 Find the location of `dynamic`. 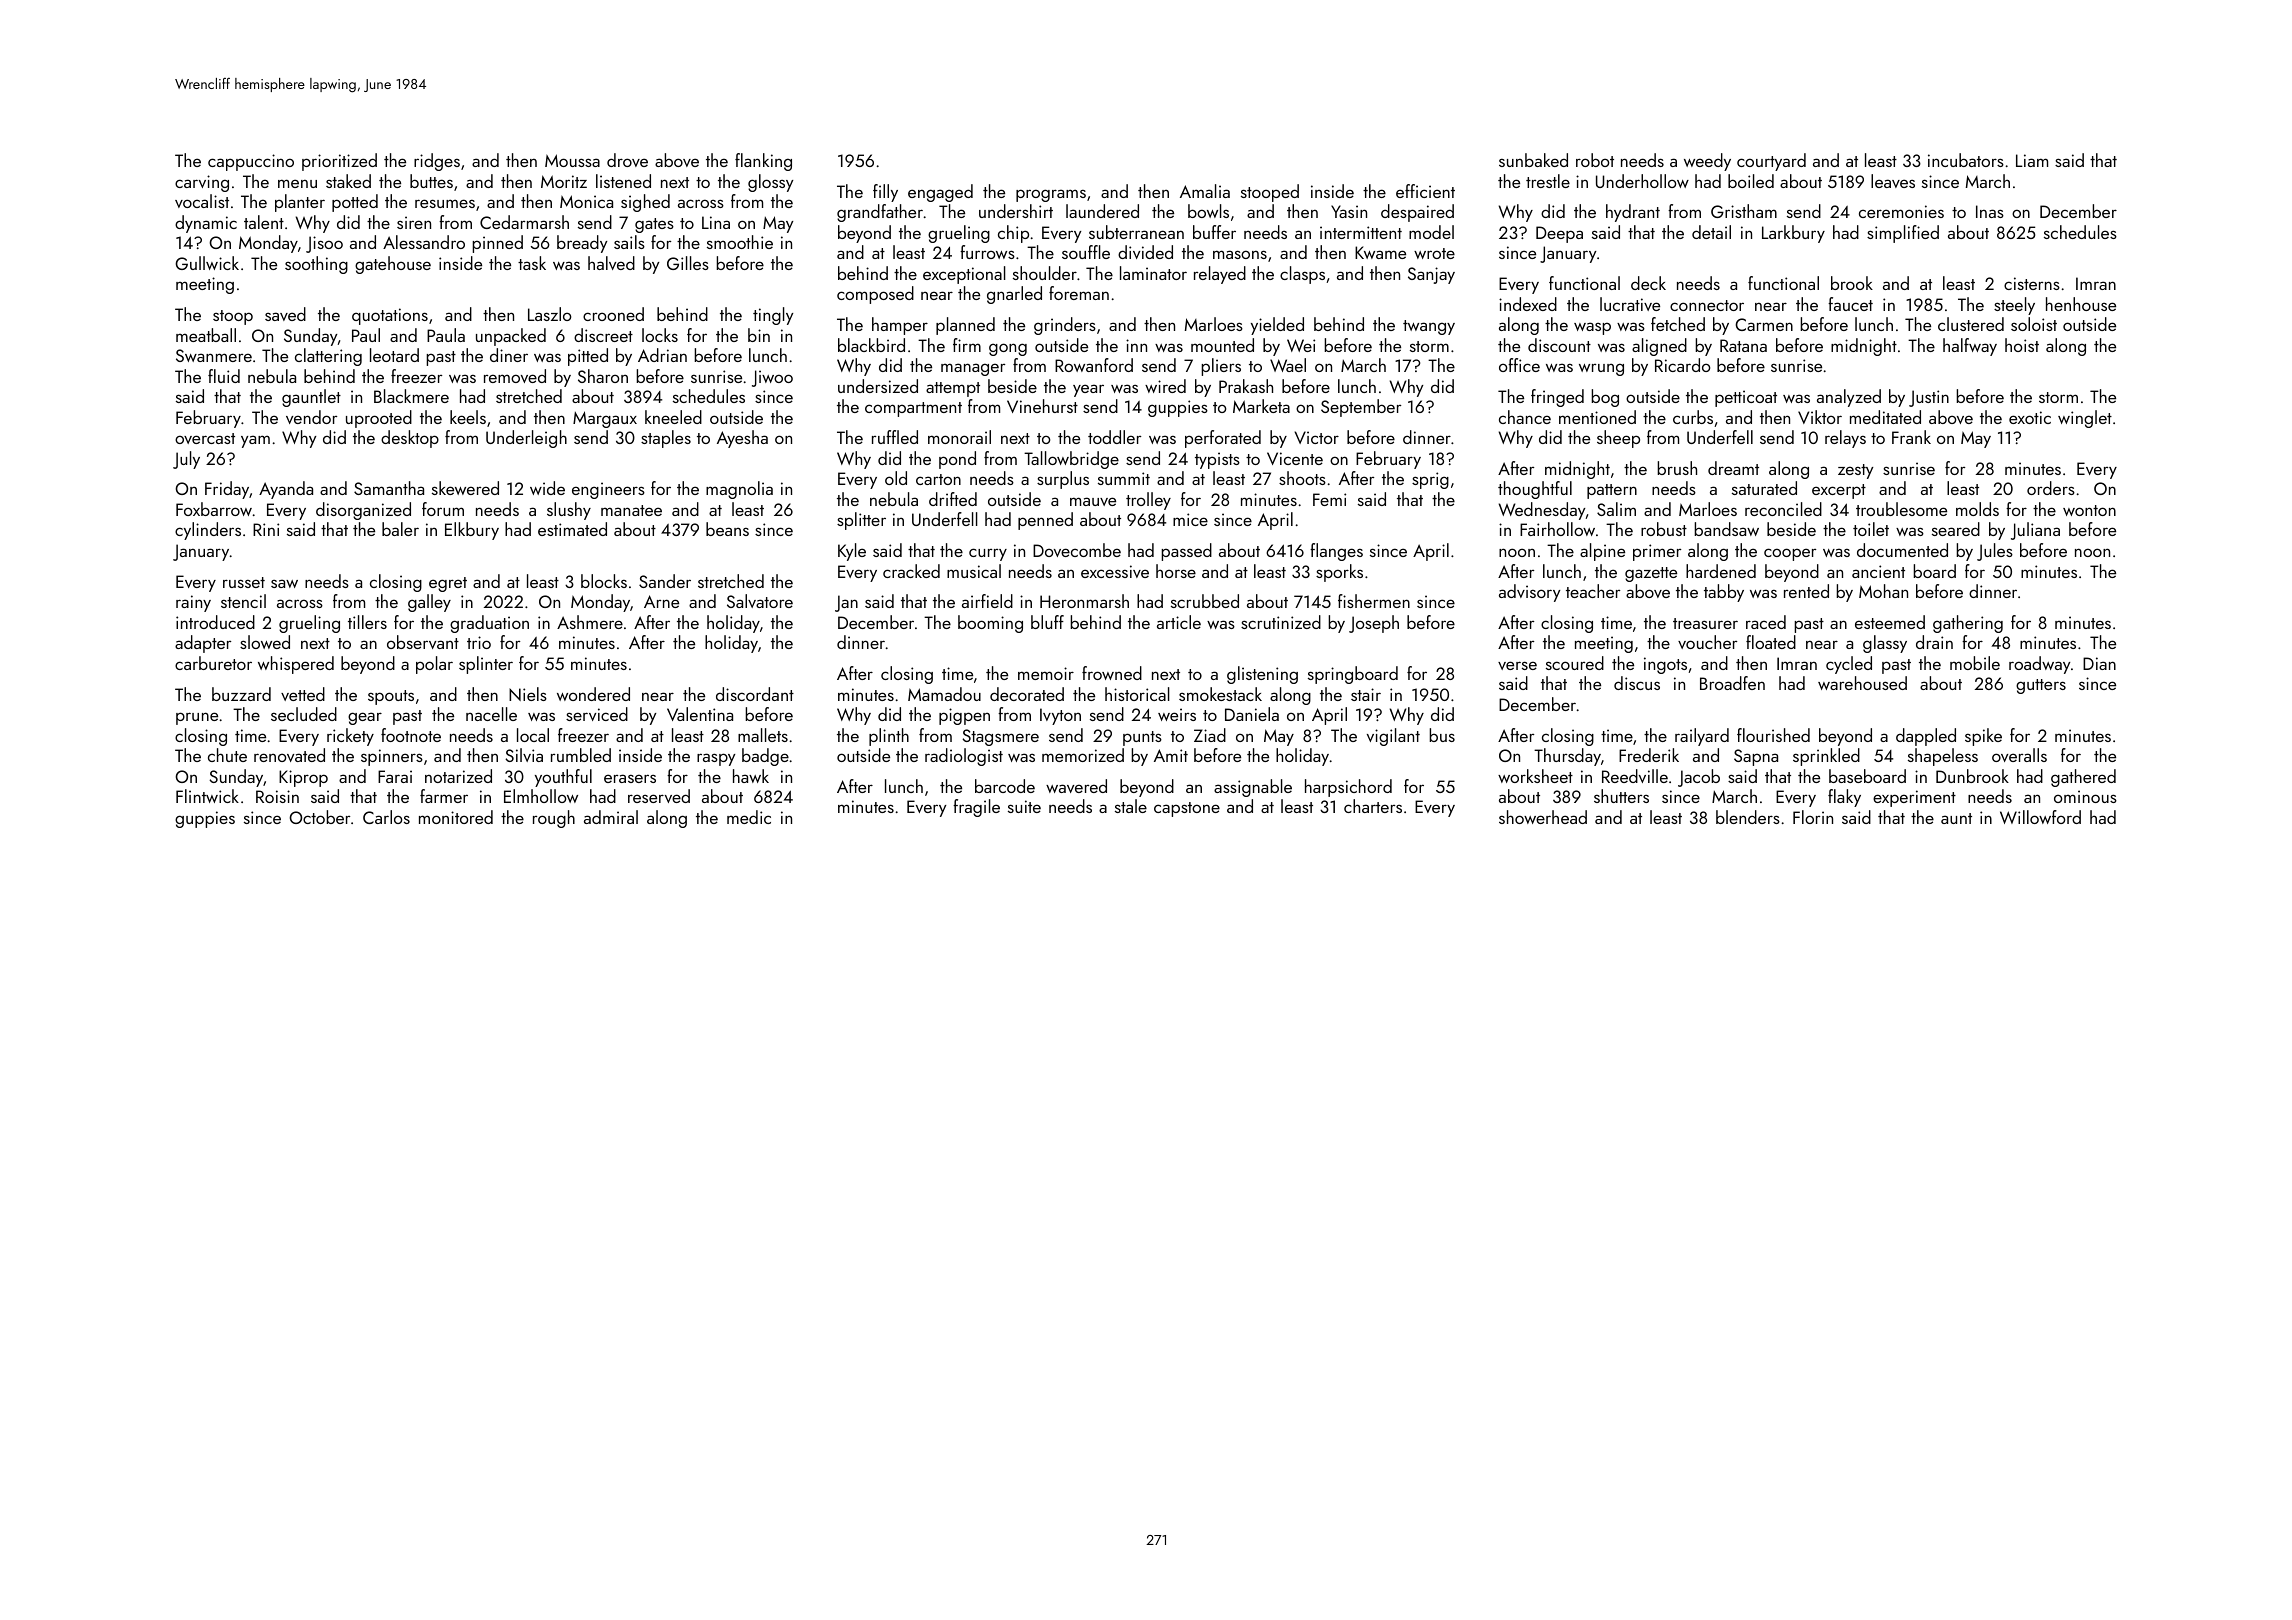

dynamic is located at coordinates (206, 224).
